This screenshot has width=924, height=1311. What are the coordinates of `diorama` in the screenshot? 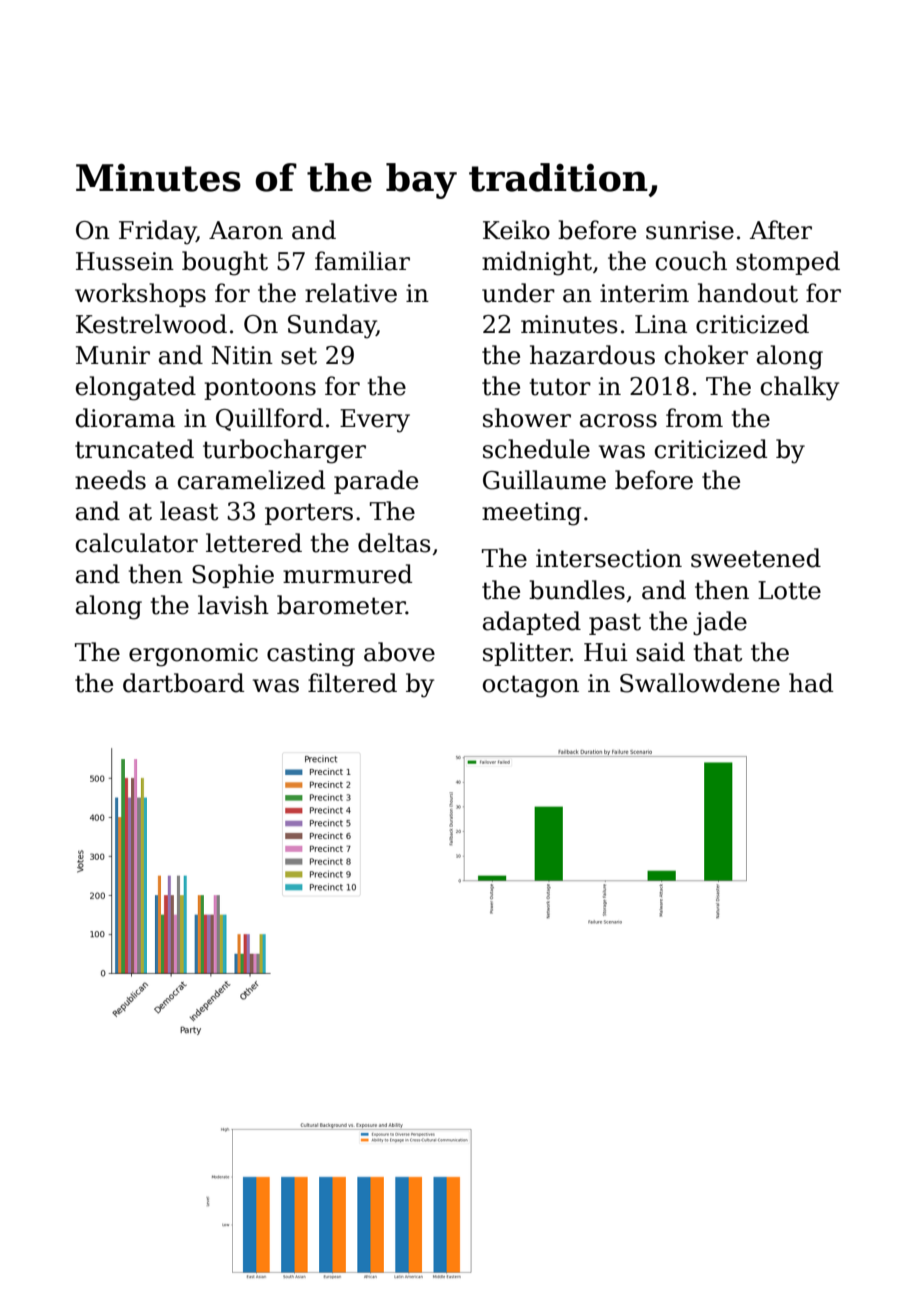 It's located at (125, 418).
